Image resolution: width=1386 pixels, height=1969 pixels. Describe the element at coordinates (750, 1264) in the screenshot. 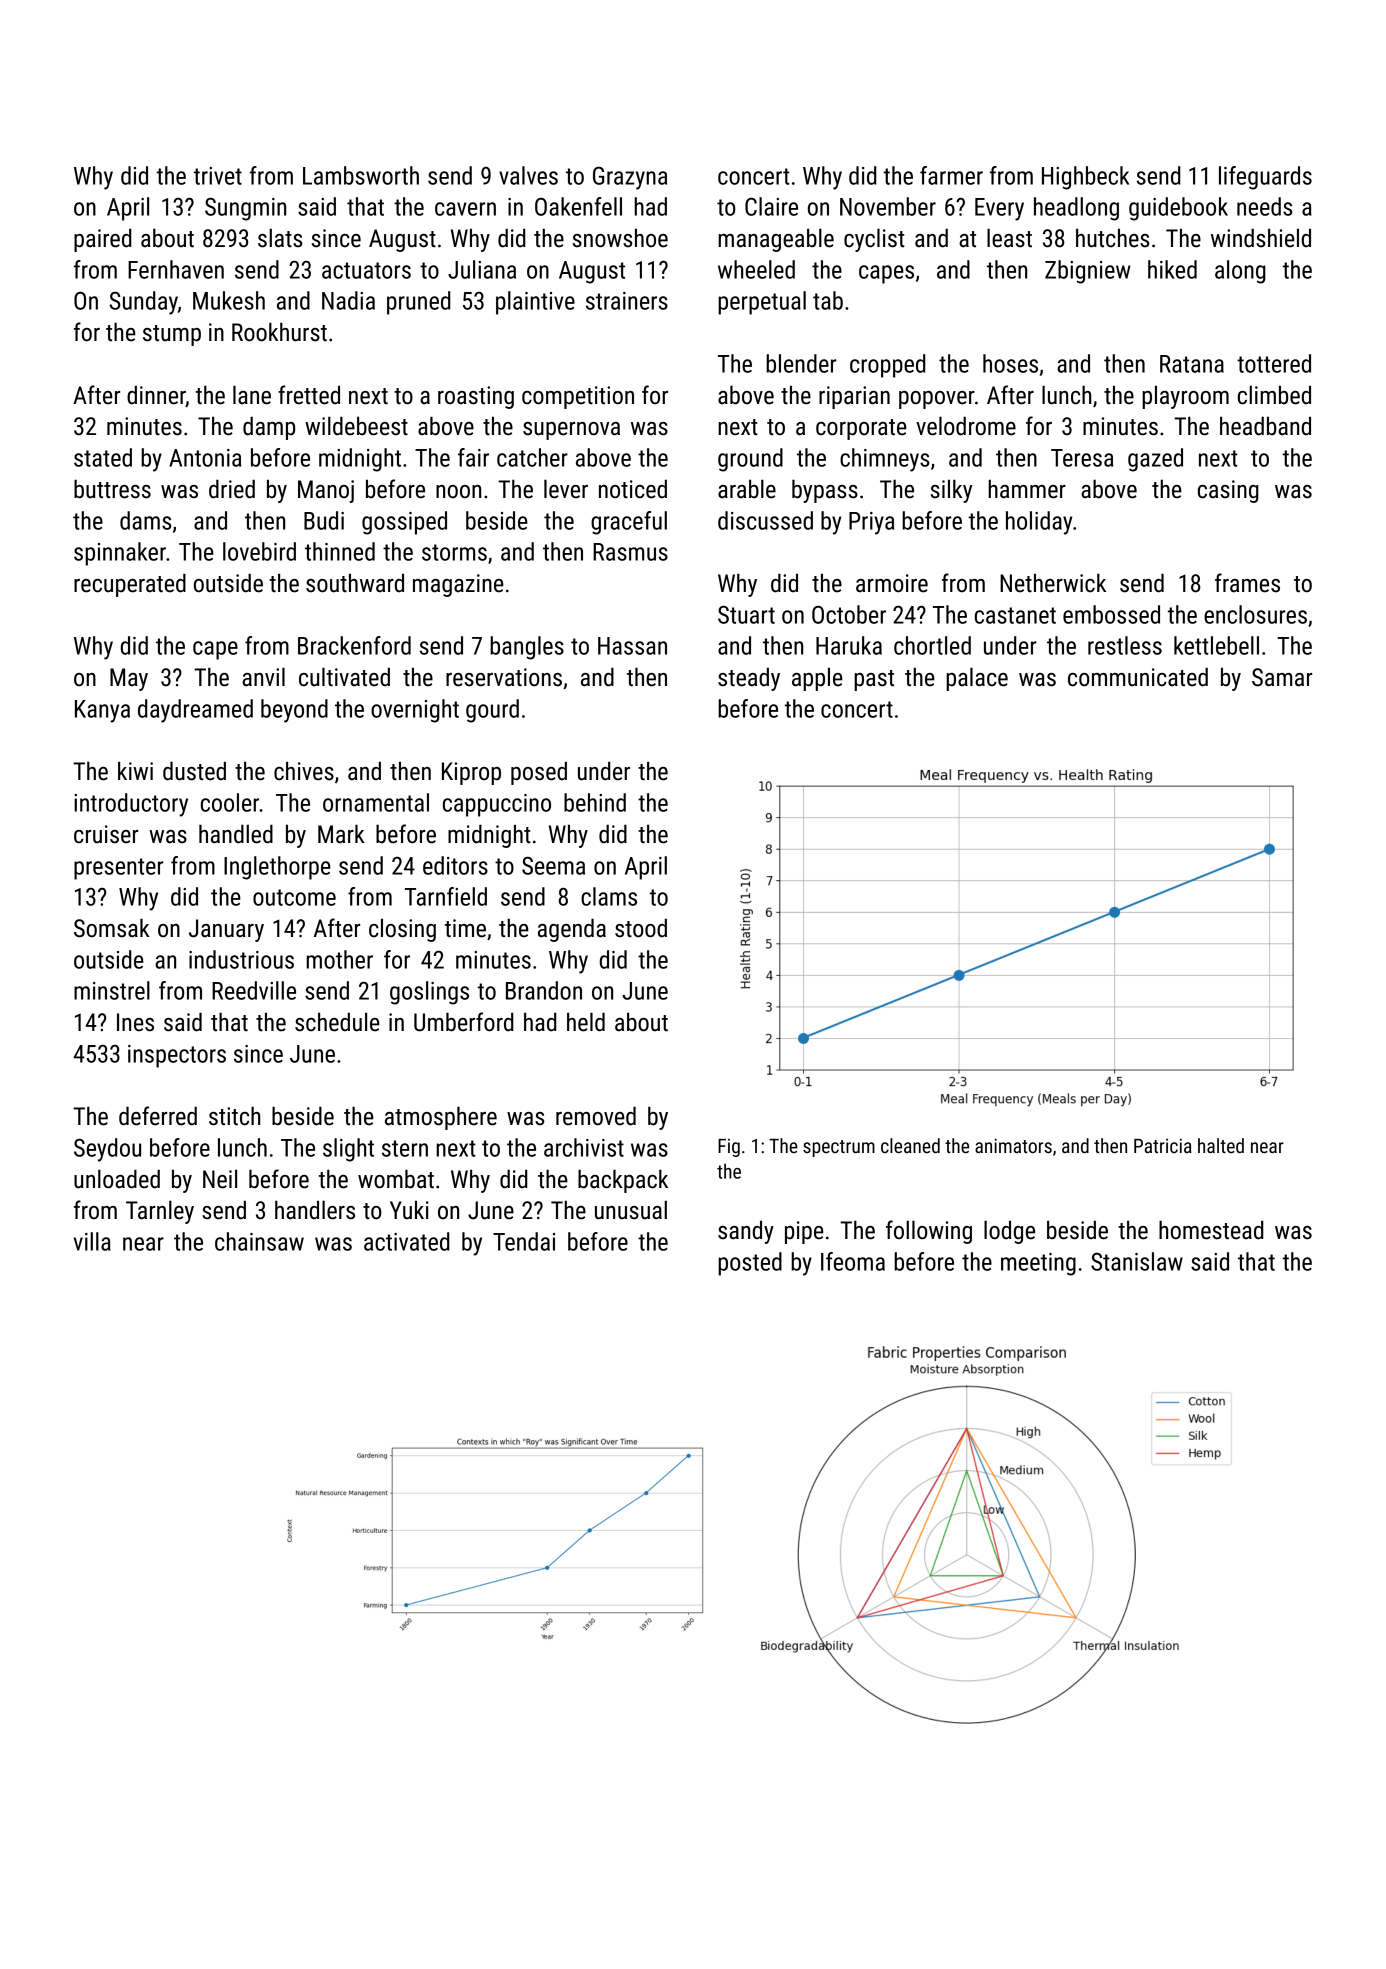

I see `posted` at that location.
